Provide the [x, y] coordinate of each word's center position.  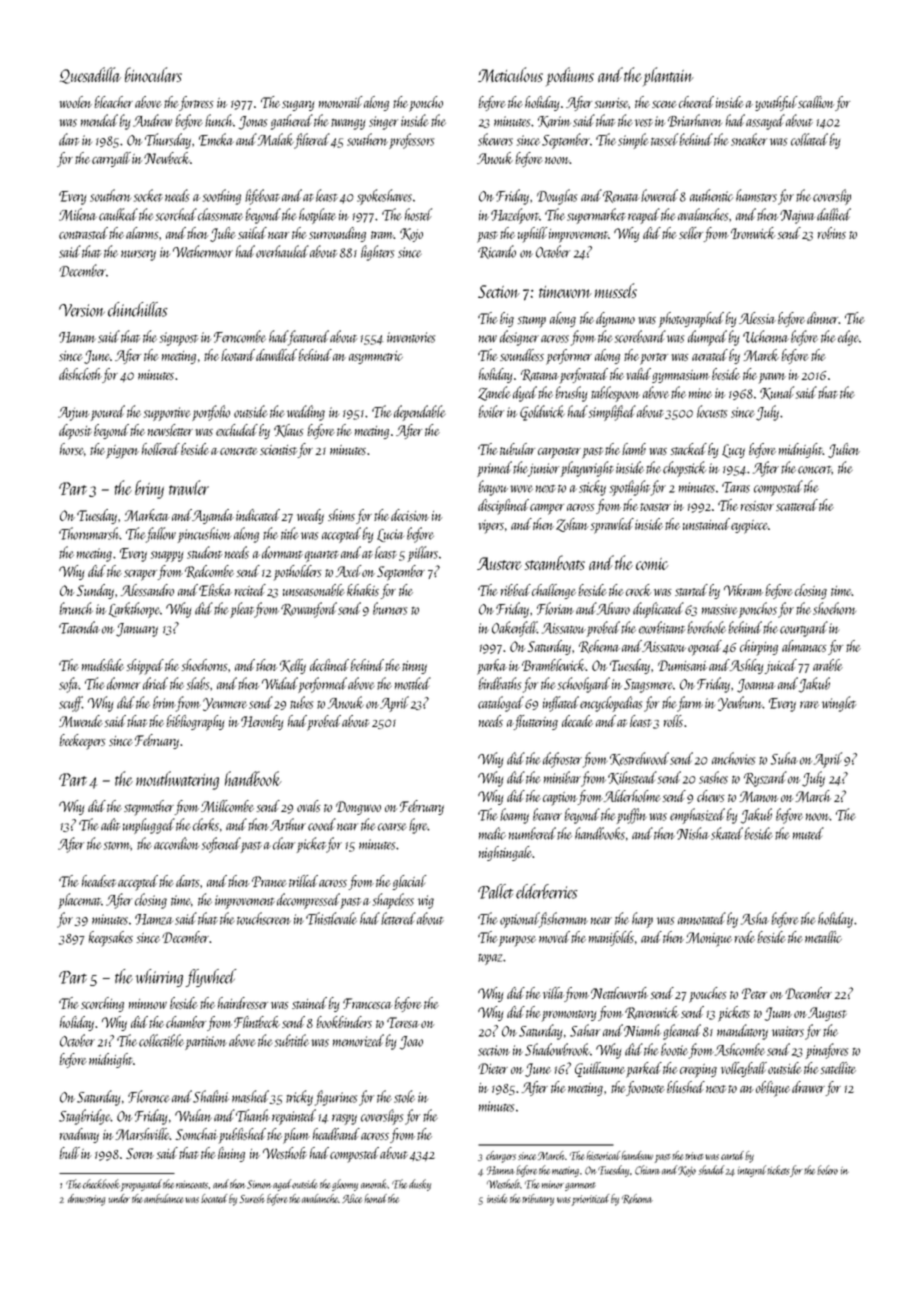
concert [814, 470]
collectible [161, 1040]
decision [410, 515]
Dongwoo [358, 808]
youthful [776, 103]
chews [711, 796]
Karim [554, 122]
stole [404, 1096]
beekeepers [82, 742]
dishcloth [80, 374]
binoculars [153, 74]
